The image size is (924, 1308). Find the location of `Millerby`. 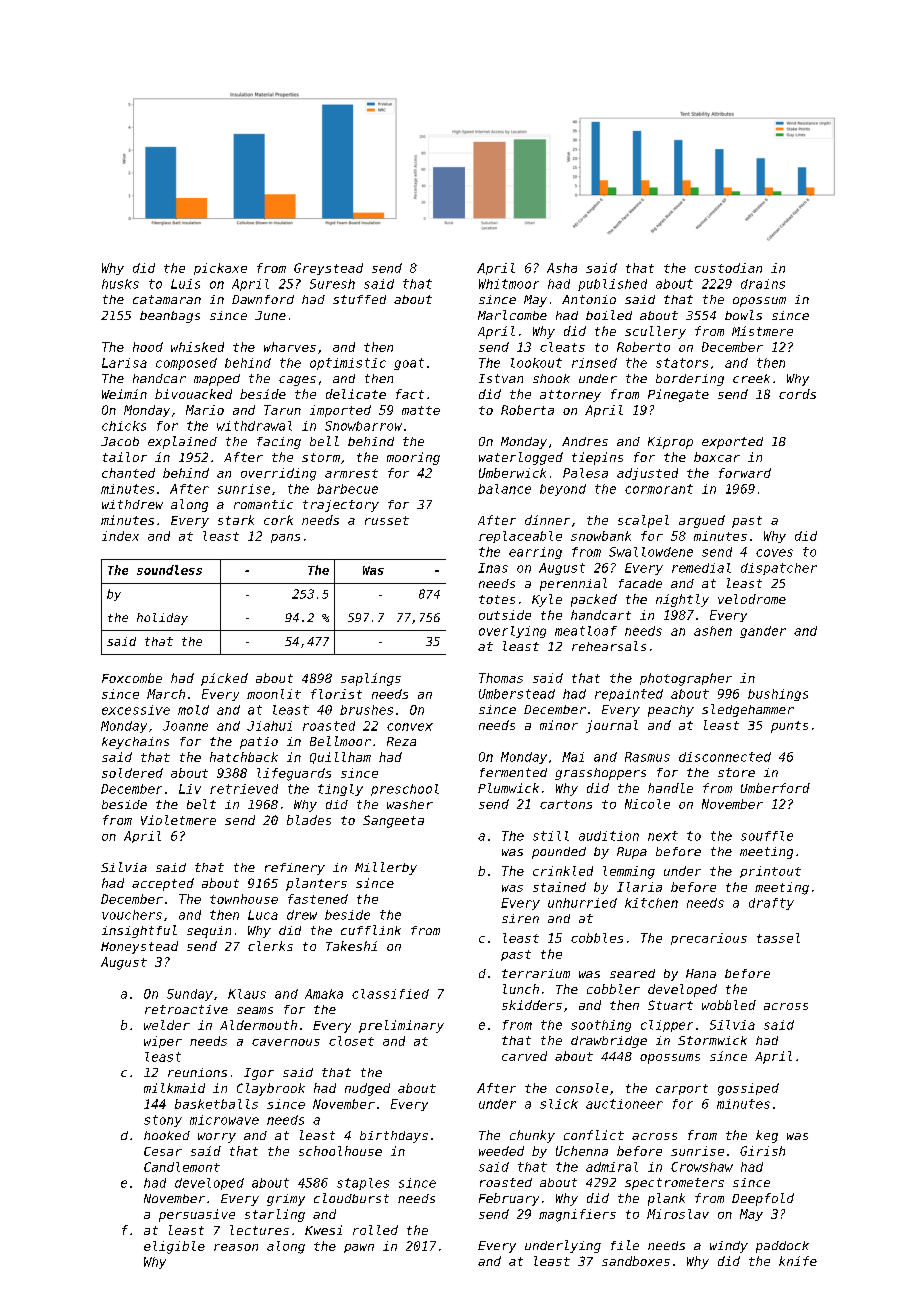

Millerby is located at coordinates (386, 868).
